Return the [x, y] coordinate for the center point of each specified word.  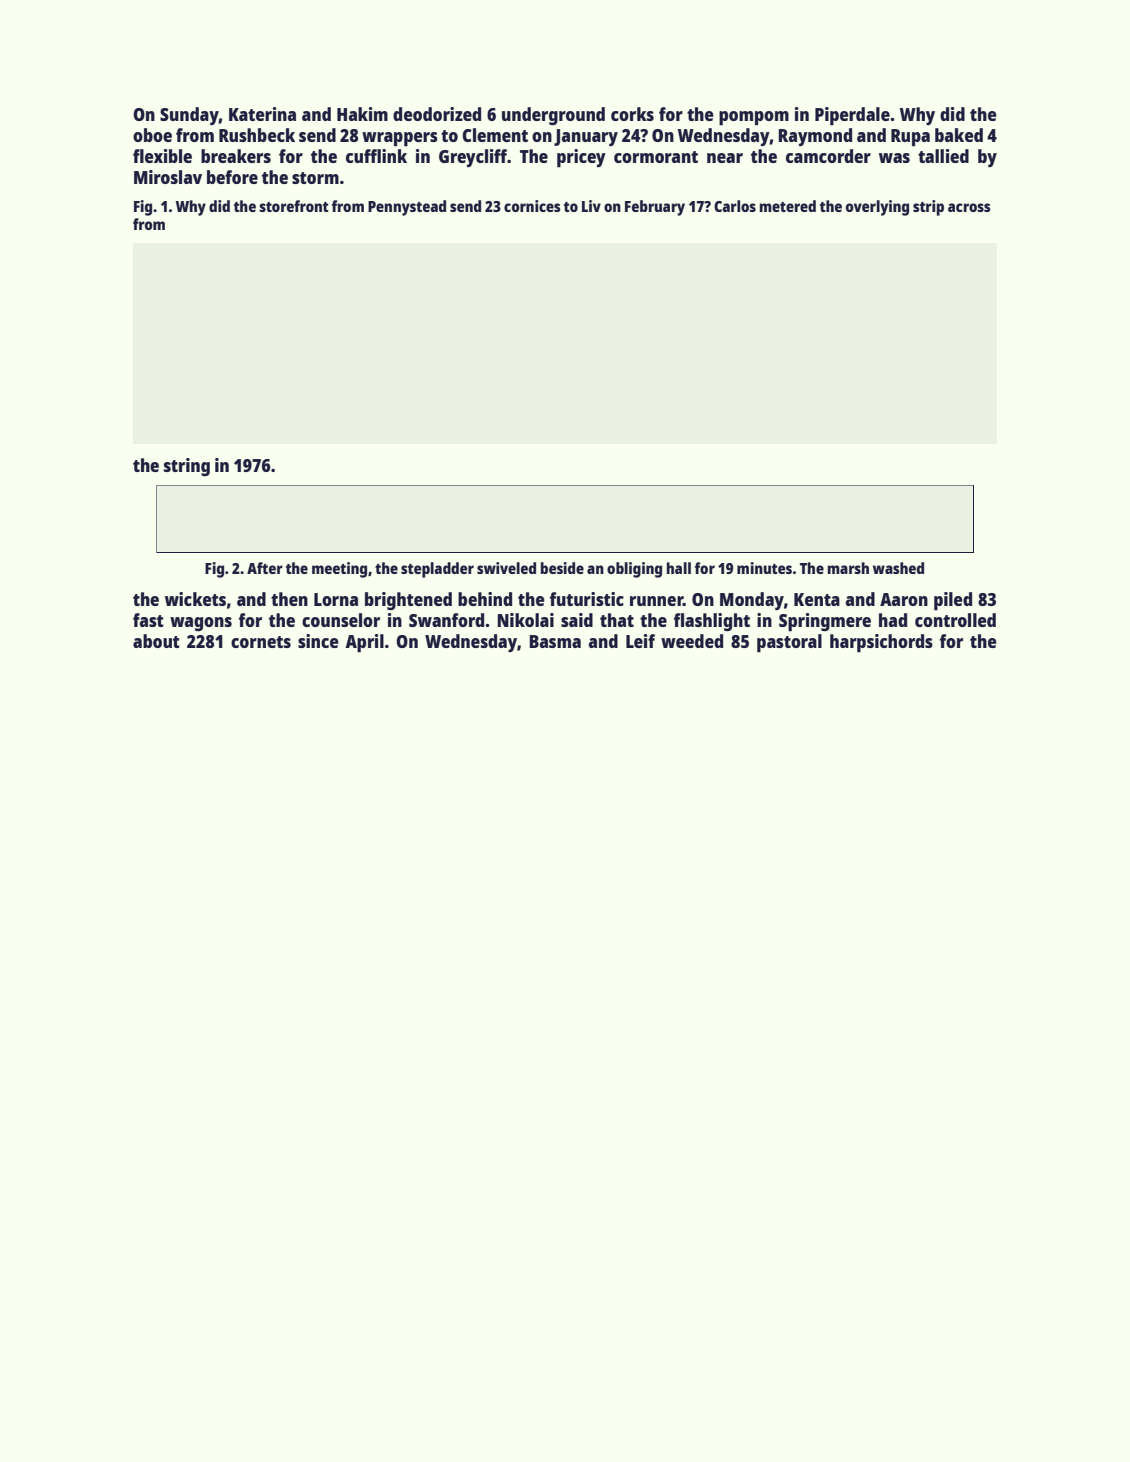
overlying [877, 208]
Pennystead [407, 208]
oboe [152, 135]
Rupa [910, 138]
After [265, 568]
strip [928, 208]
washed [898, 568]
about [156, 641]
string [187, 467]
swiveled [506, 568]
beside [562, 568]
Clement [495, 135]
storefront [294, 206]
